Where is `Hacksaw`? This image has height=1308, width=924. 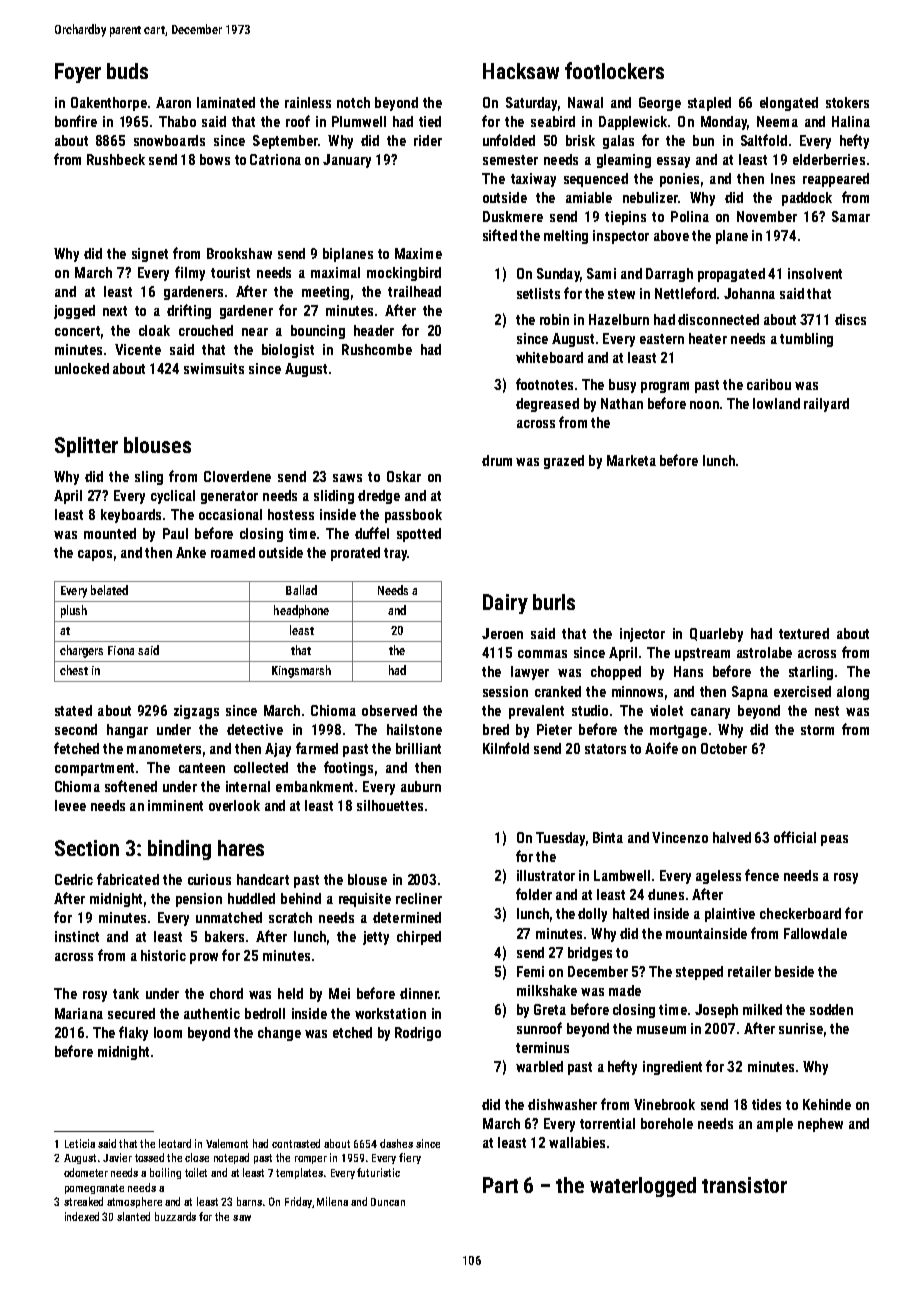 Hacksaw is located at coordinates (521, 71).
